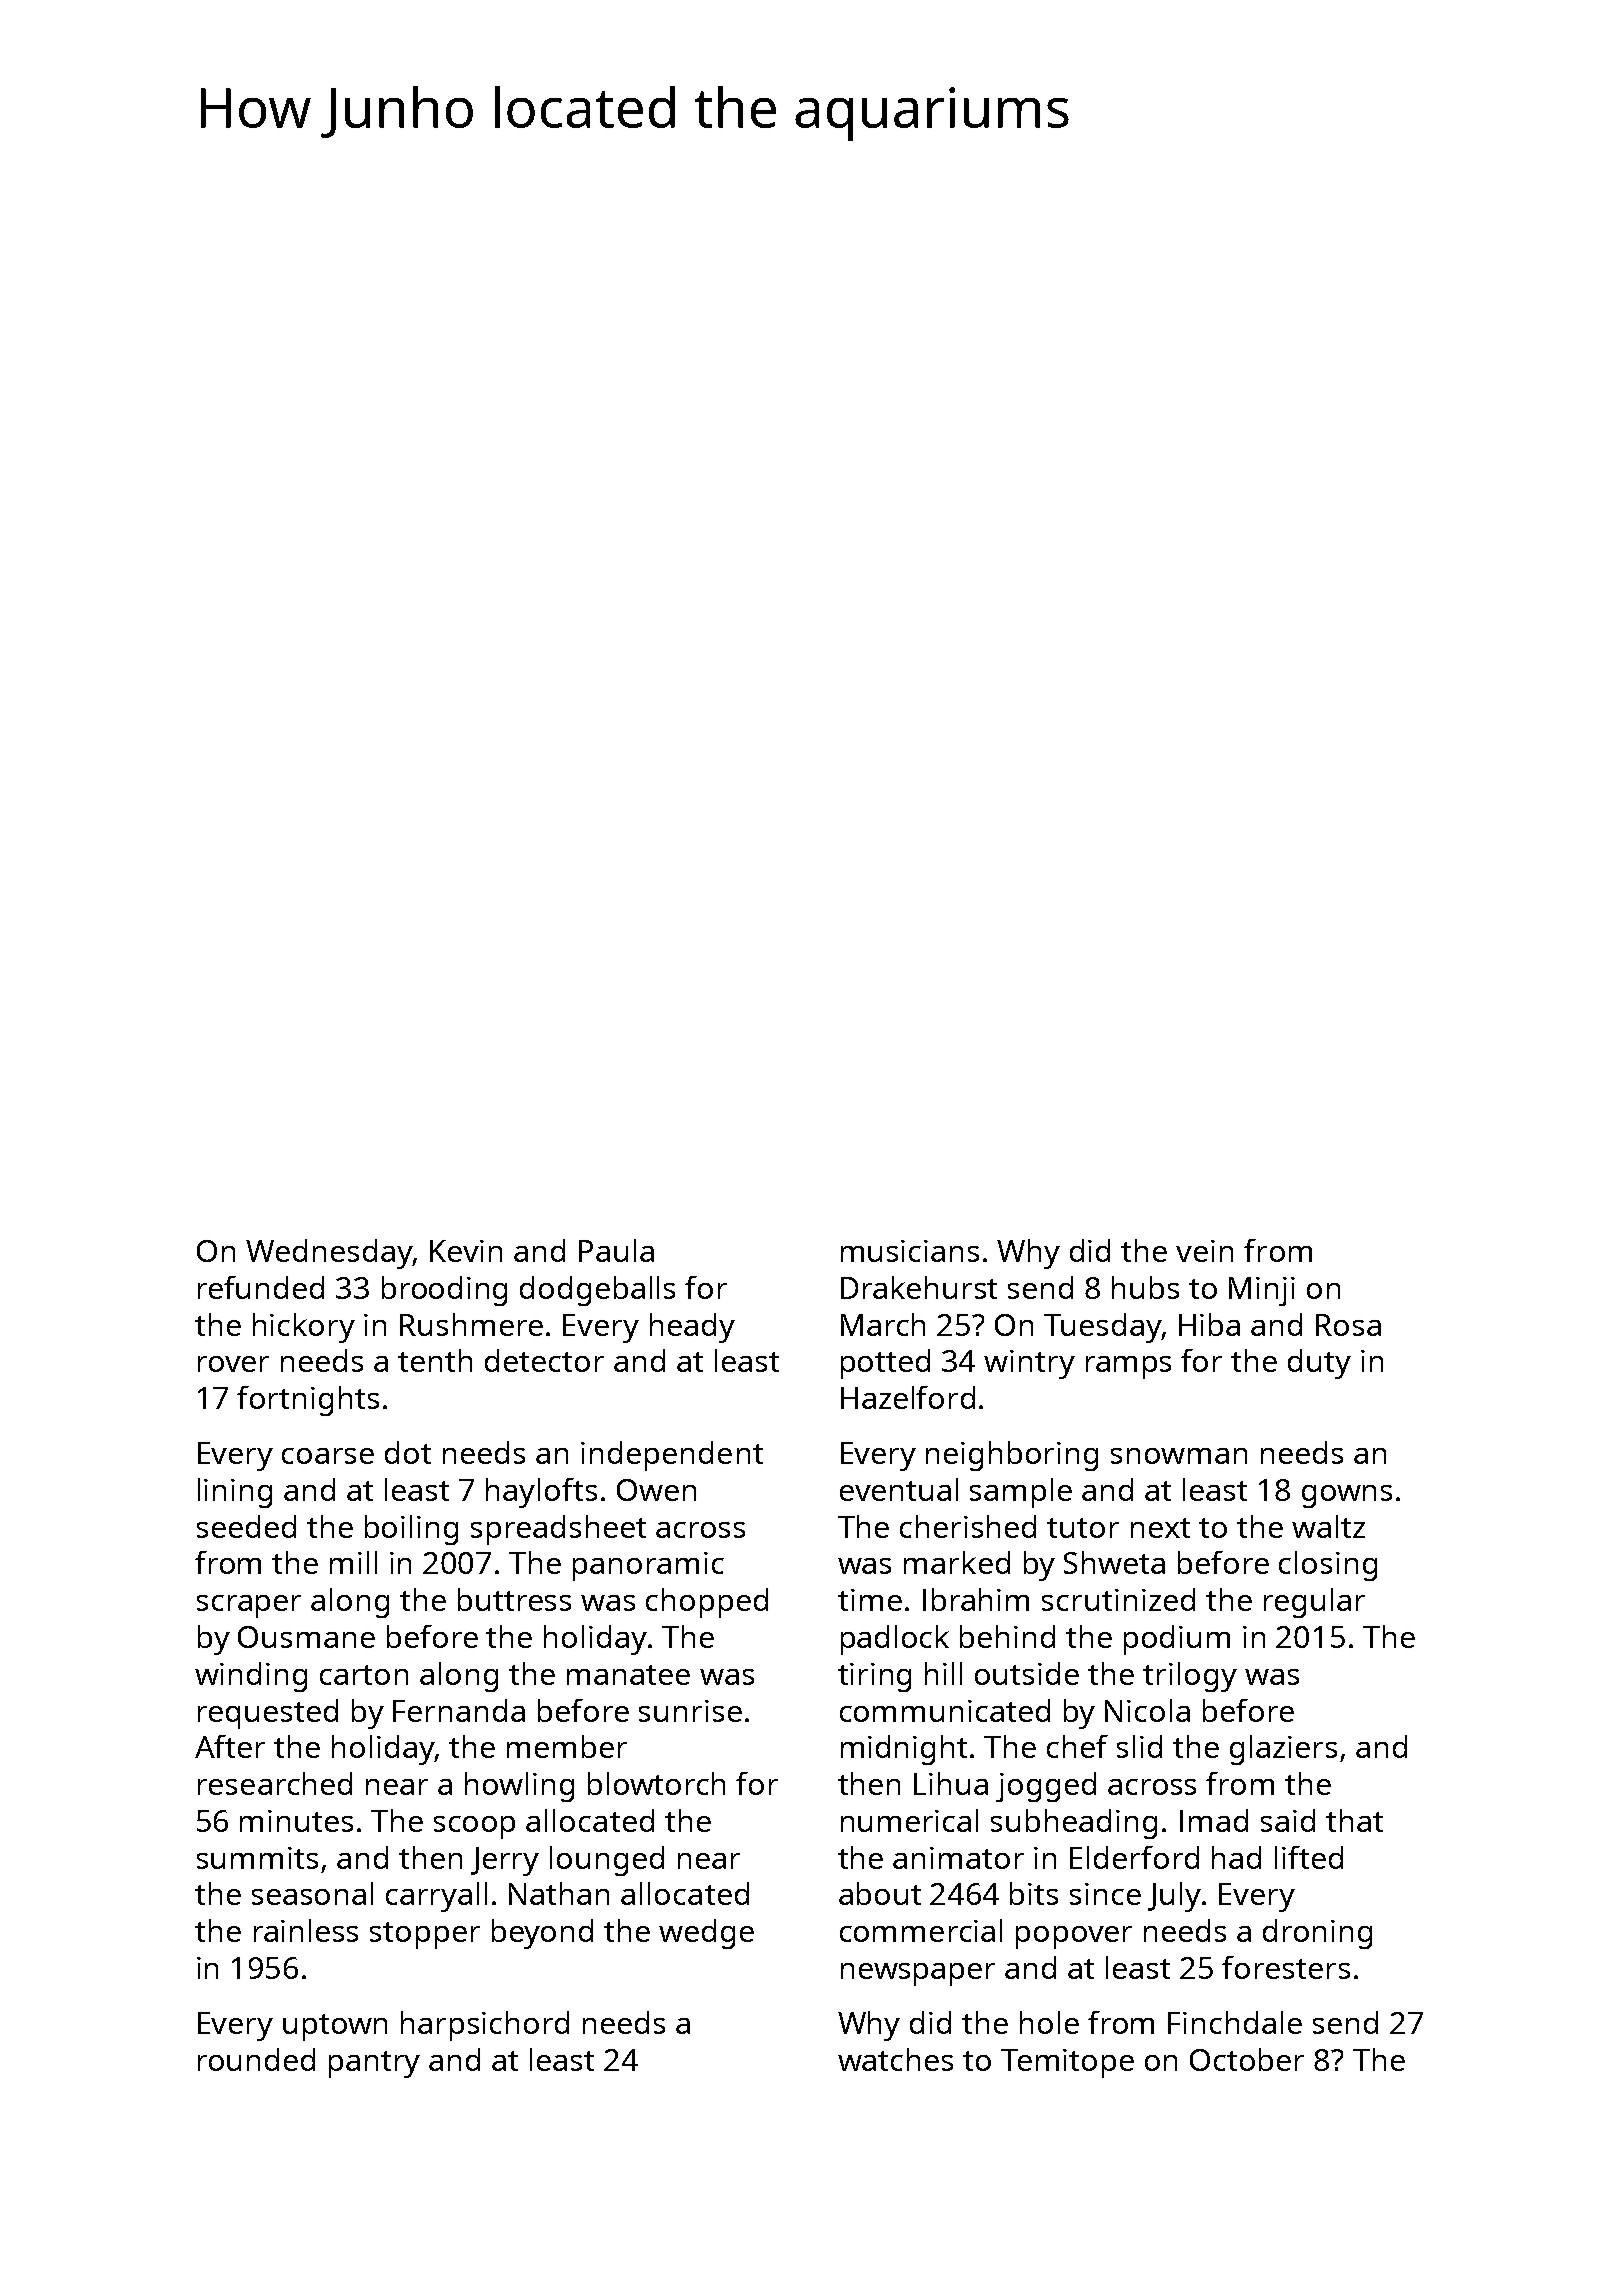  What do you see at coordinates (1118, 1599) in the document?
I see `scrutinized` at bounding box center [1118, 1599].
